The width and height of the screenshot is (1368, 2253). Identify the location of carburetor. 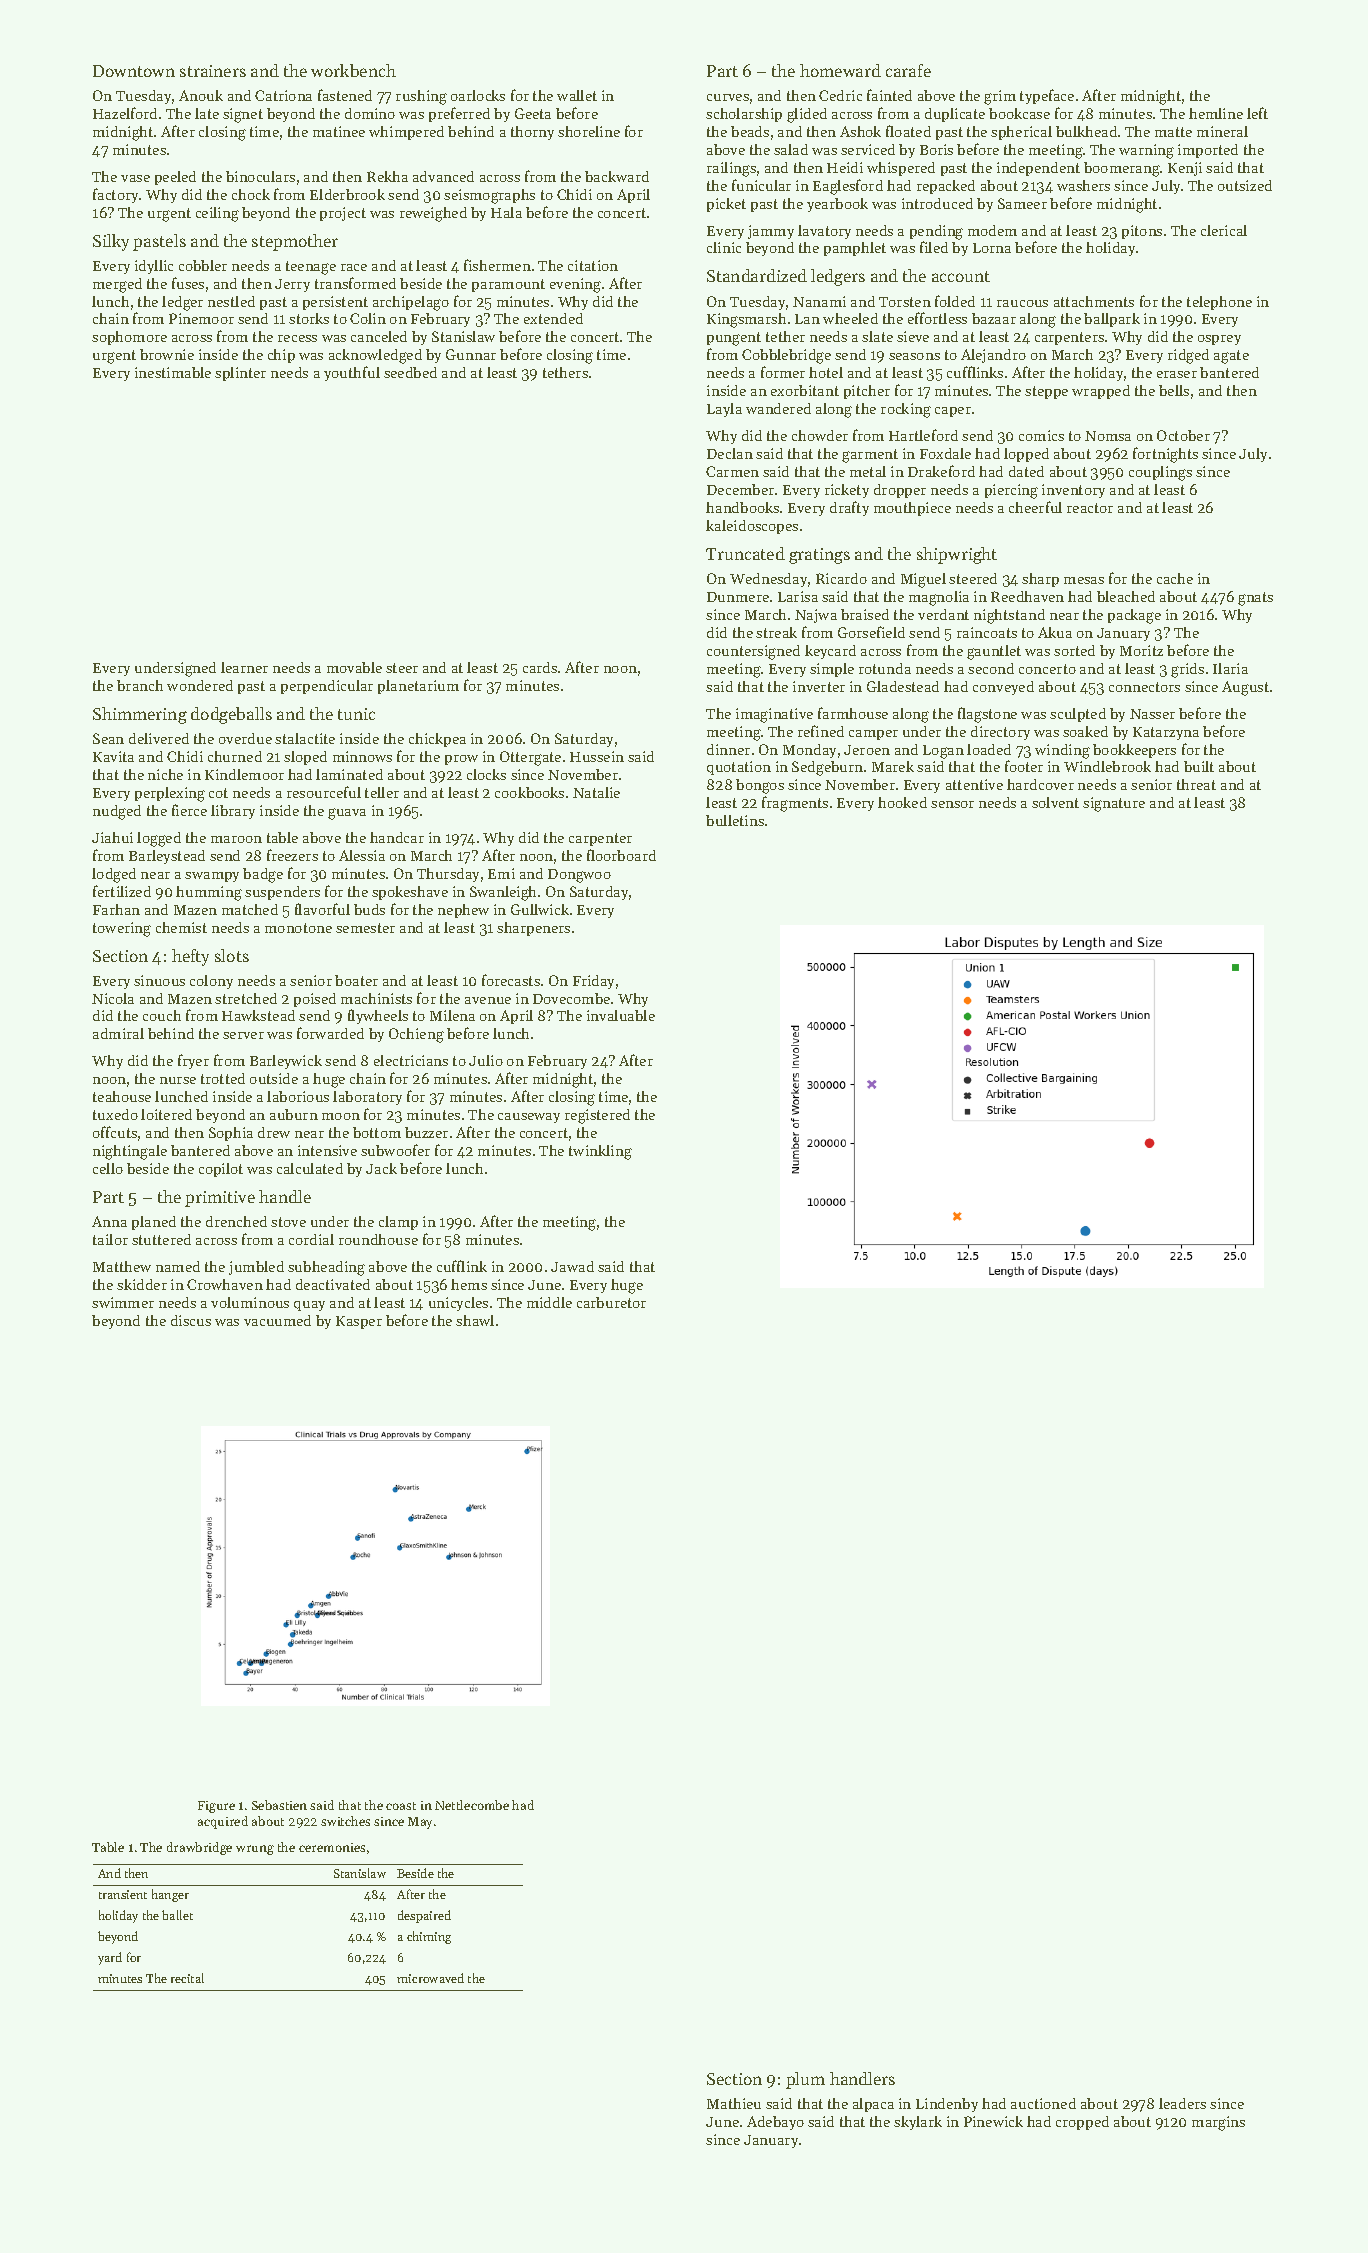
(611, 1302).
